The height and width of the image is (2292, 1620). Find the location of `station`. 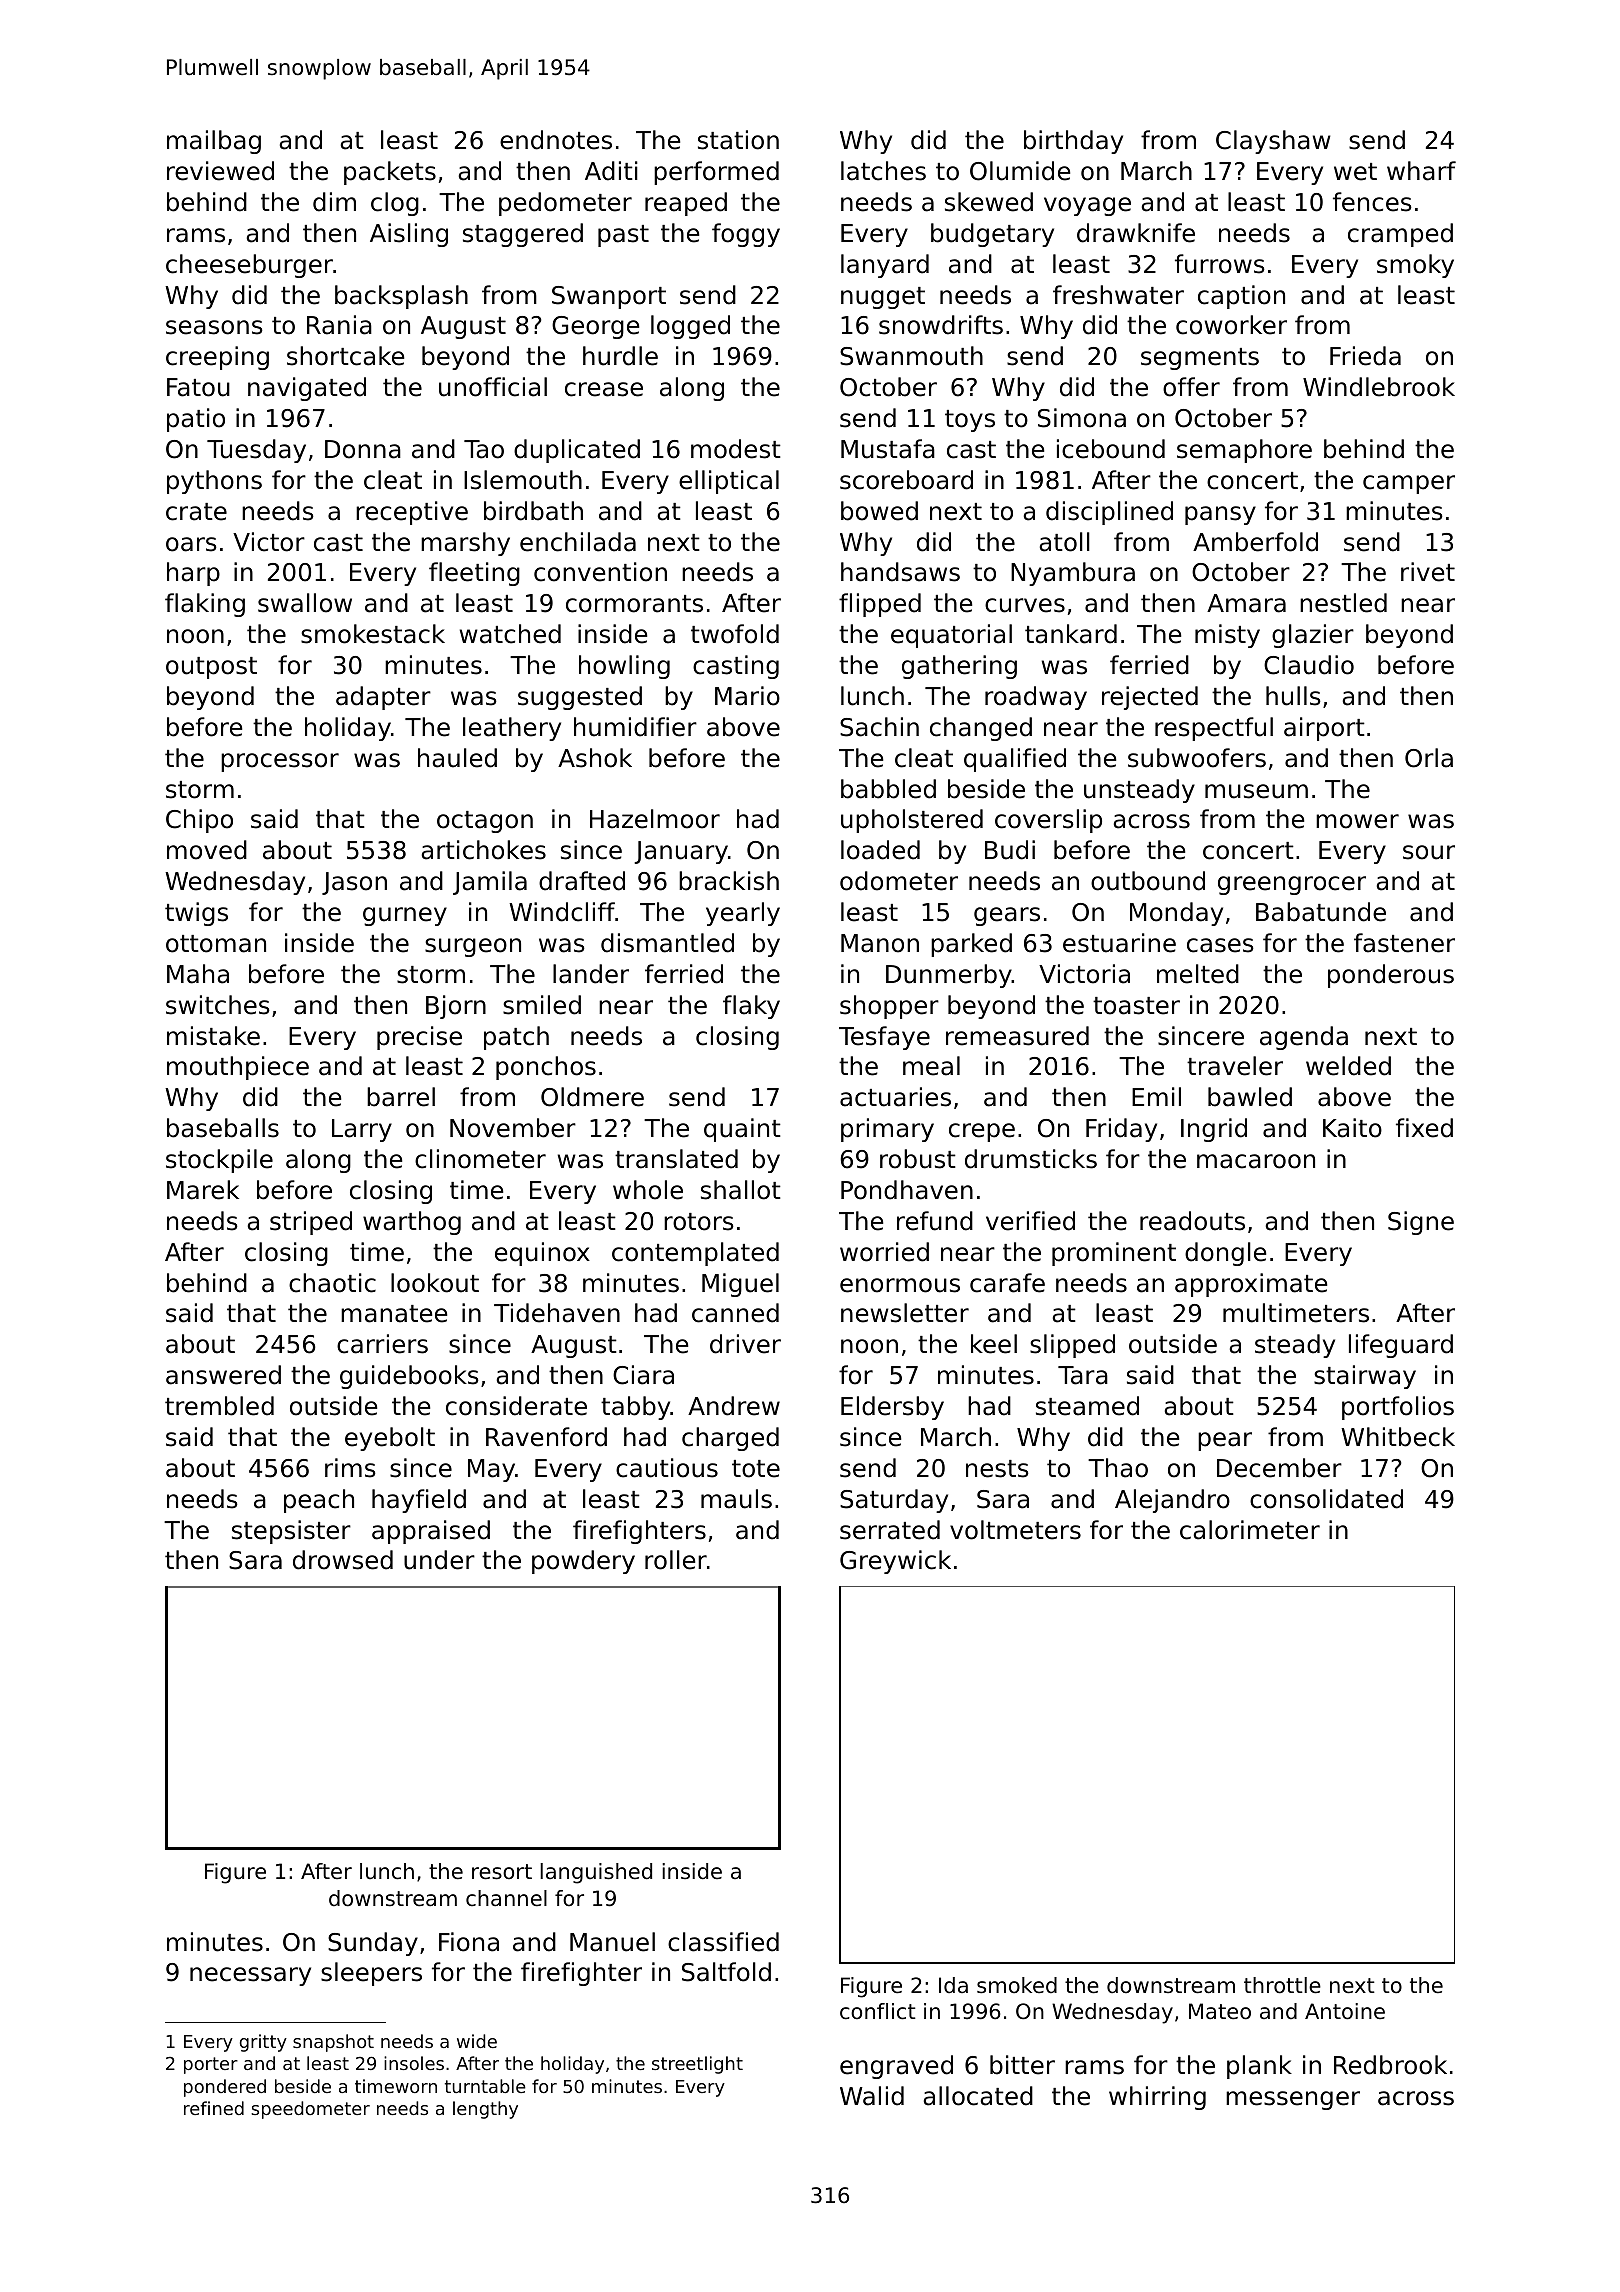

station is located at coordinates (738, 140).
